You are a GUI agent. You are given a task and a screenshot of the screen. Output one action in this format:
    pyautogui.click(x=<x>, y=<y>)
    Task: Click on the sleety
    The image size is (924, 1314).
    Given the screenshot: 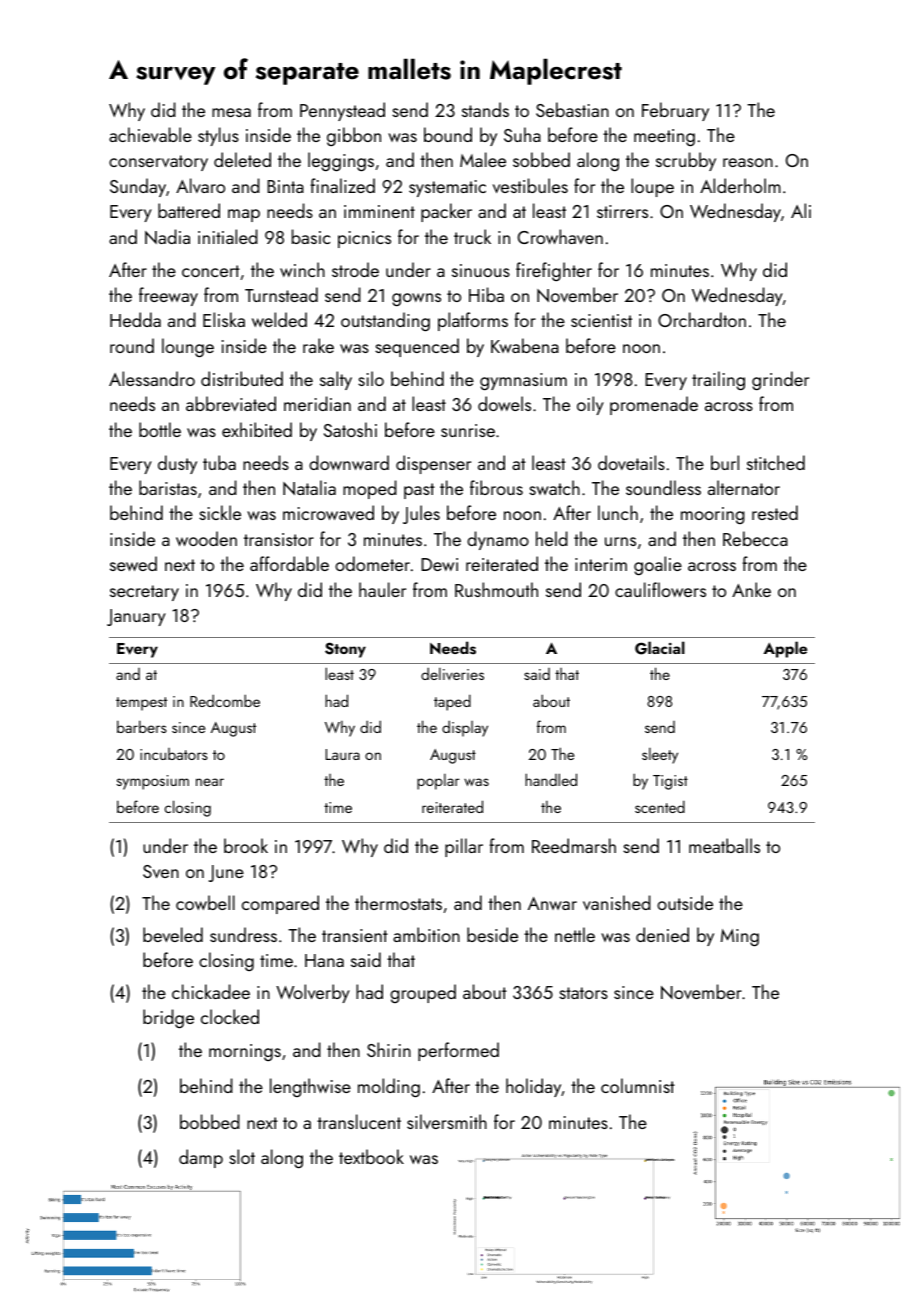 What is the action you would take?
    pyautogui.click(x=660, y=756)
